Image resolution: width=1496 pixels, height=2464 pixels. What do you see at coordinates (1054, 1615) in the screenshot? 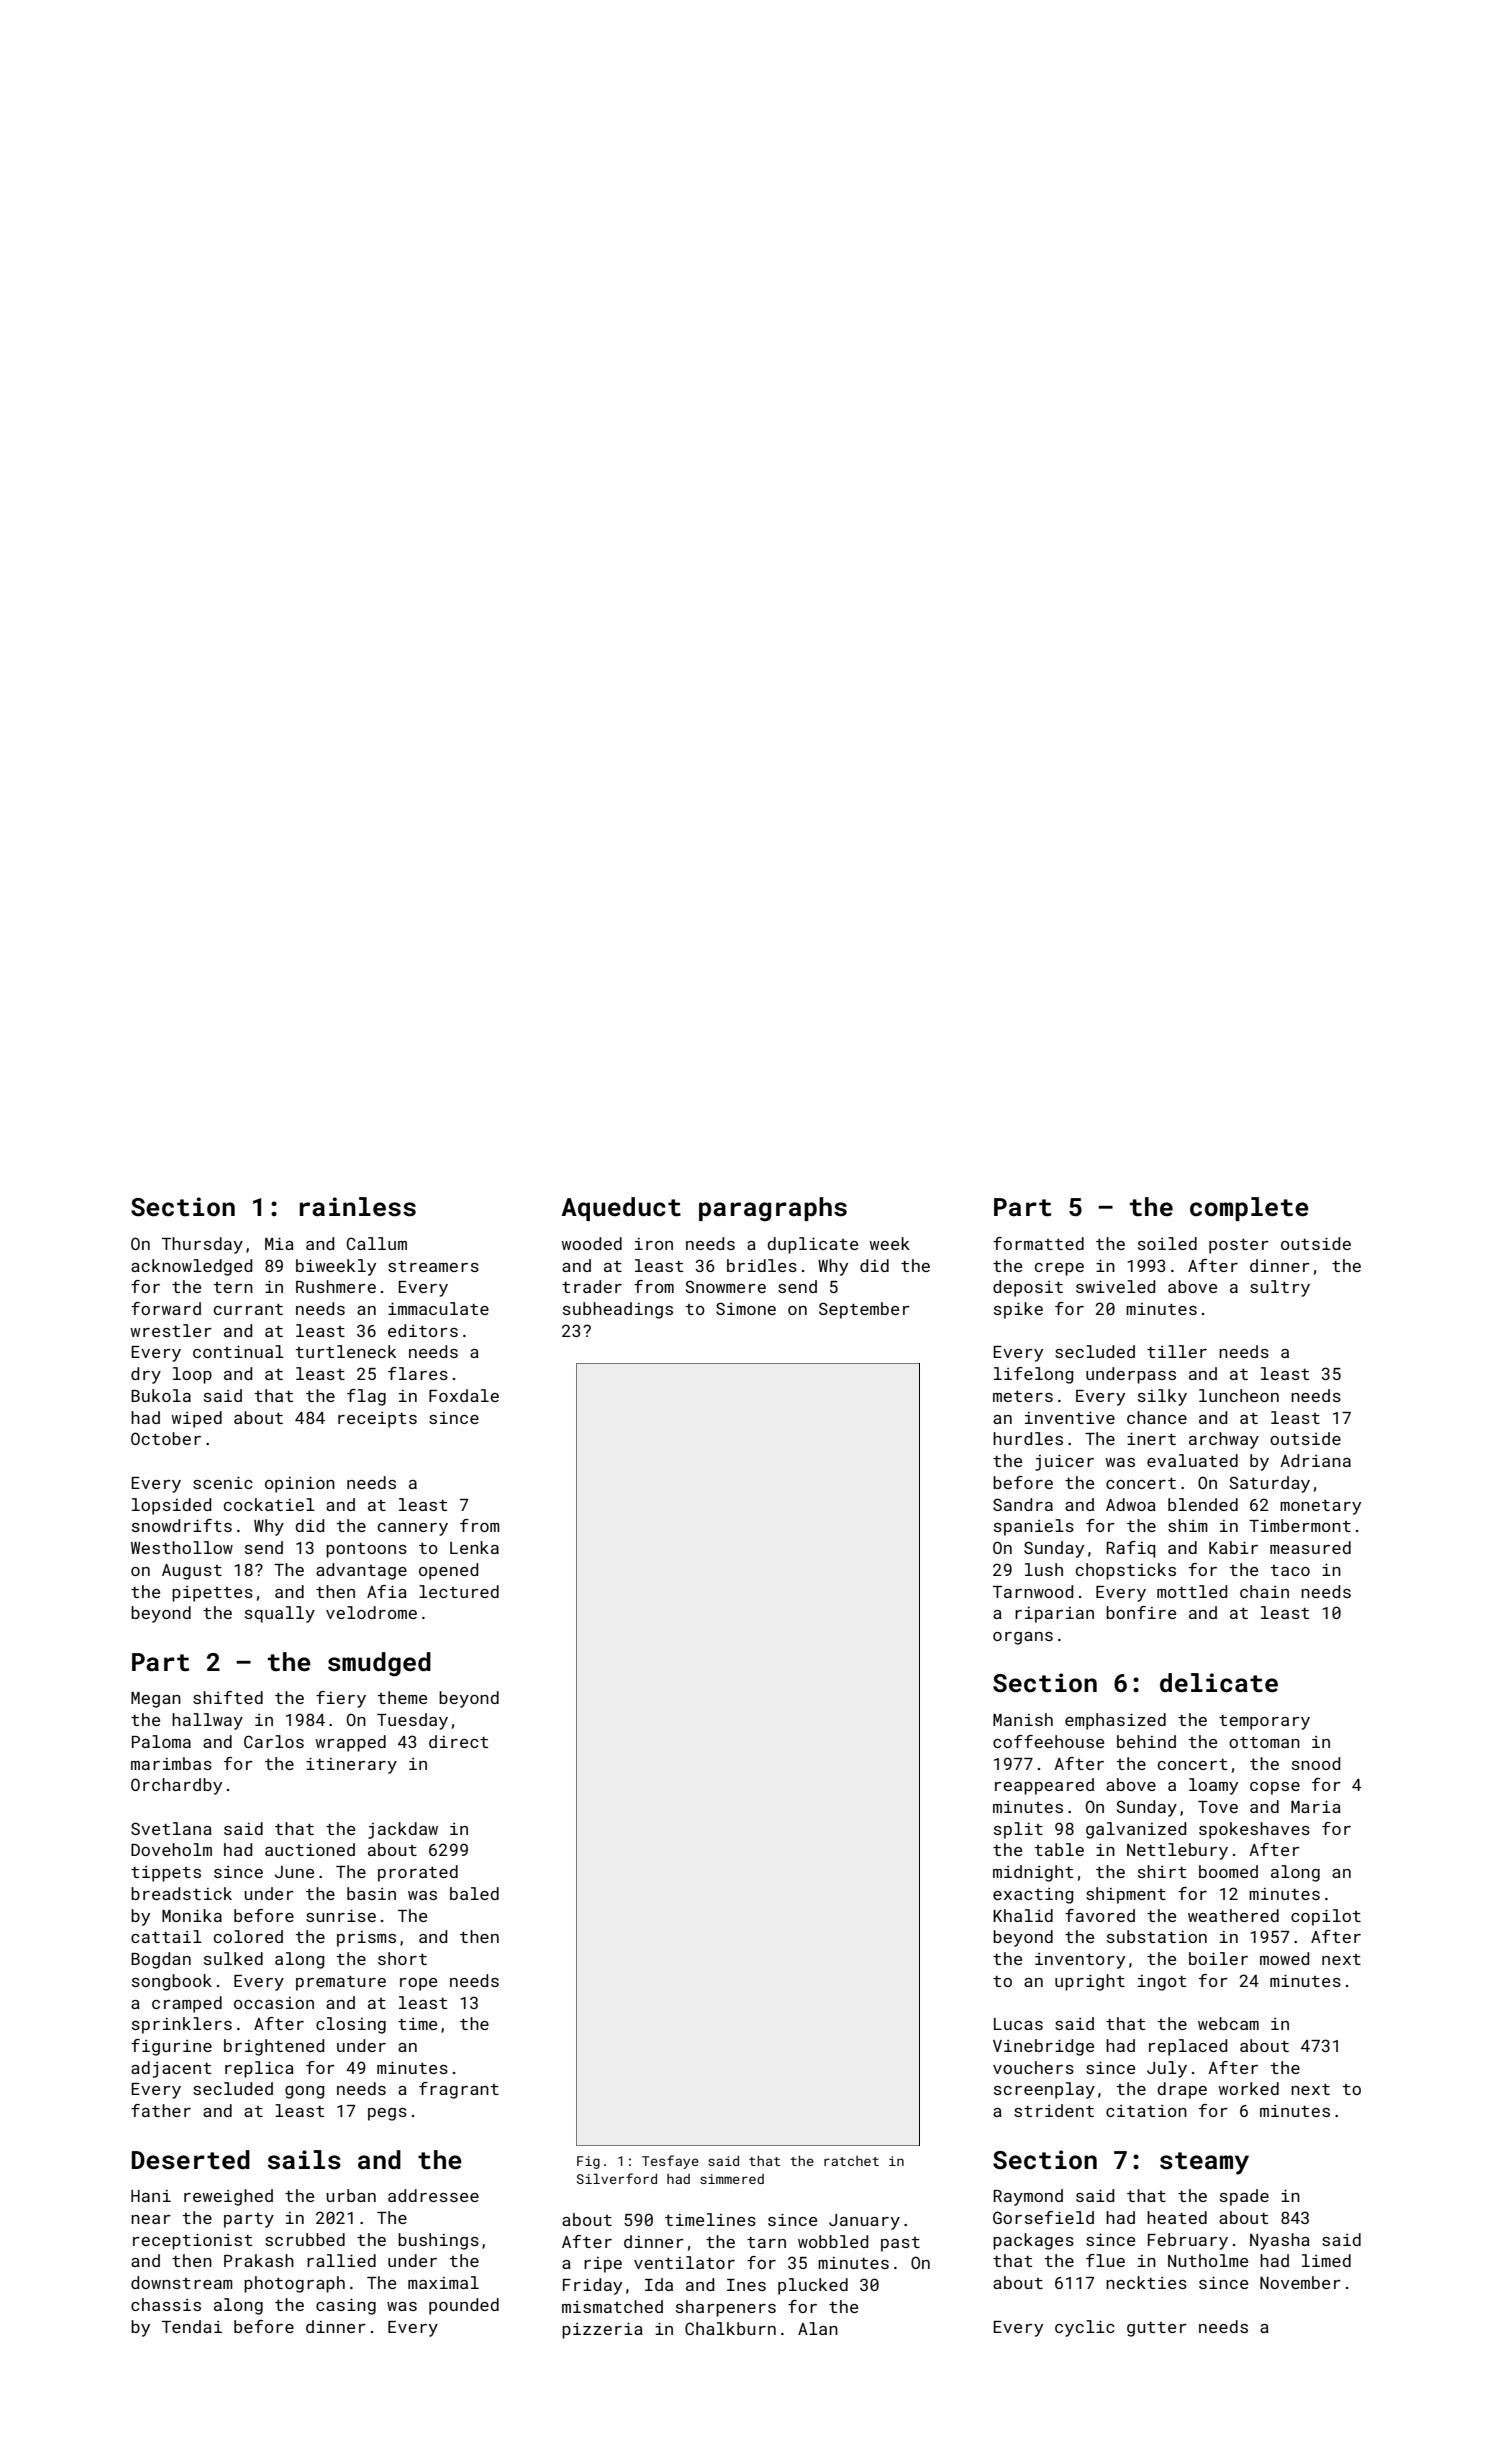
I see `riparian` at bounding box center [1054, 1615].
